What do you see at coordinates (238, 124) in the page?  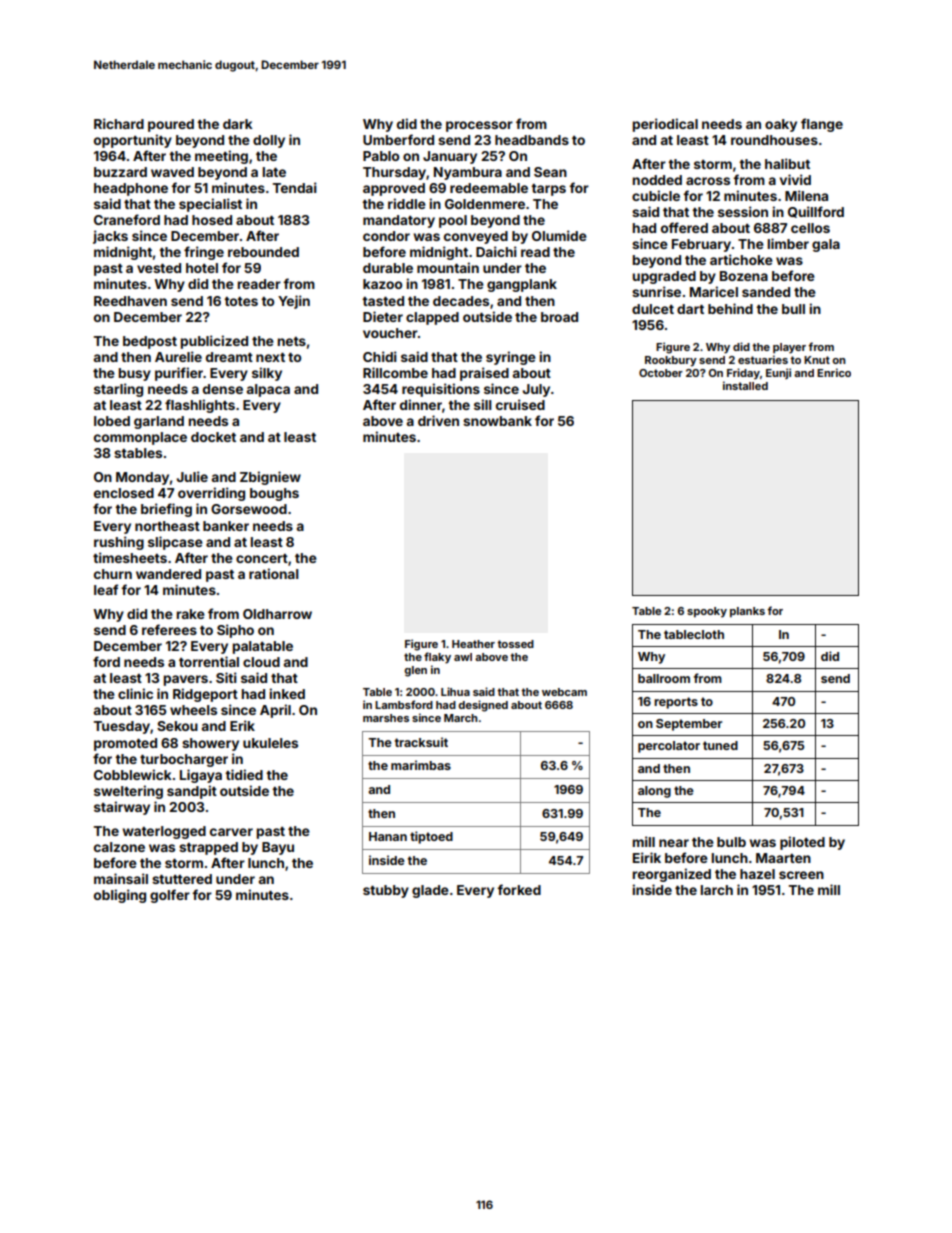 I see `dark` at bounding box center [238, 124].
